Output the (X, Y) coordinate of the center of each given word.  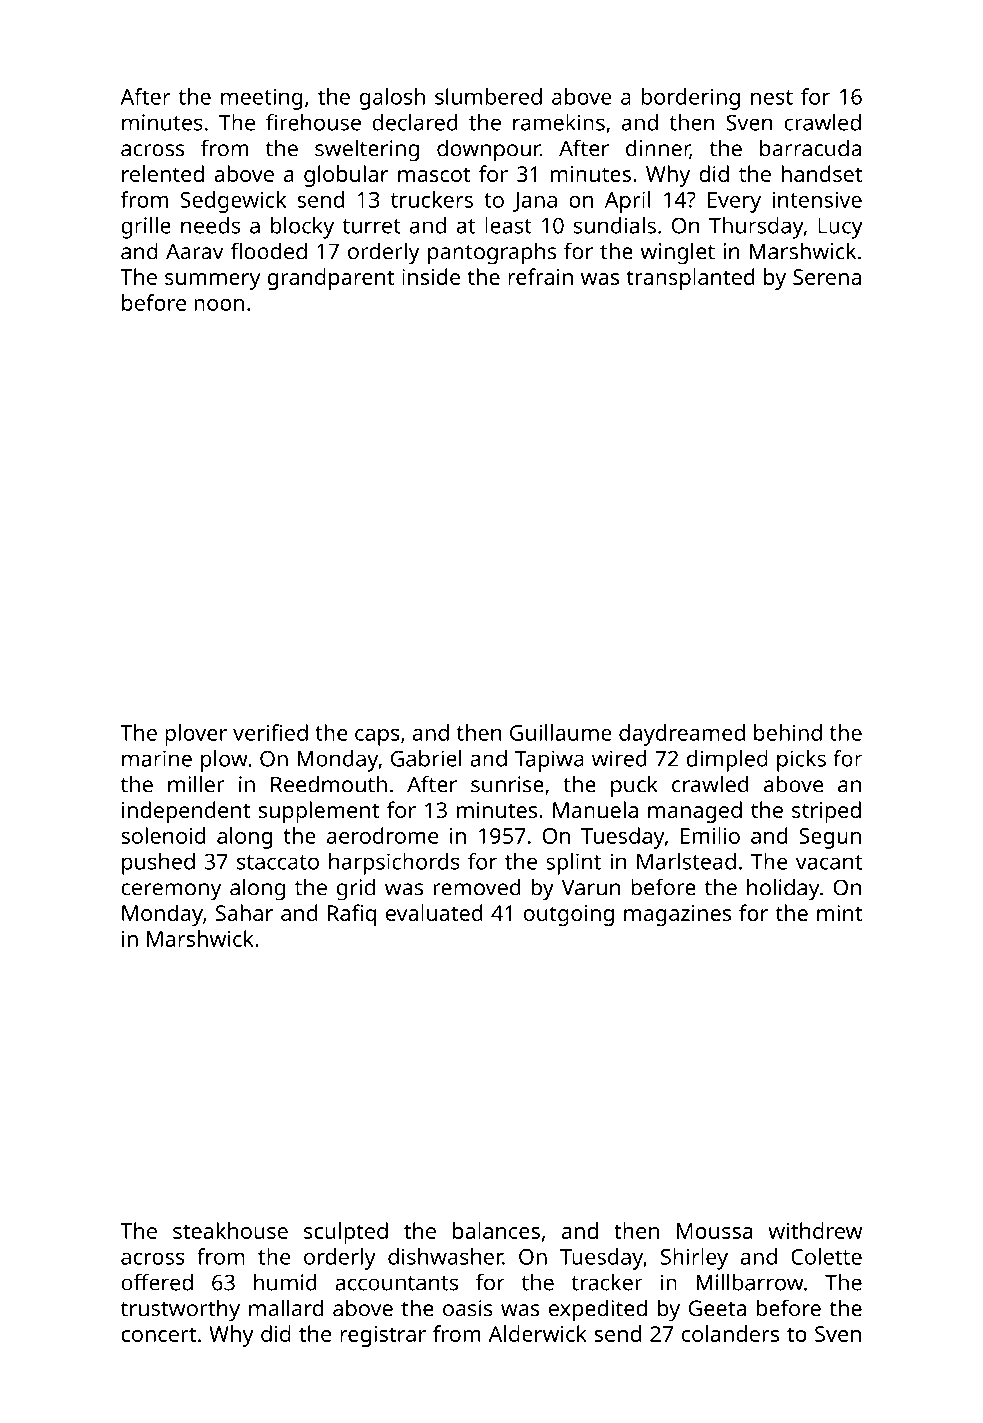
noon (219, 305)
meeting (262, 99)
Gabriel (426, 758)
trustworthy (180, 1310)
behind (788, 732)
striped (826, 812)
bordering (690, 99)
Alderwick (538, 1333)
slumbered (488, 96)
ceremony (171, 892)
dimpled (727, 761)
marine (157, 758)
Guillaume (561, 732)
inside (431, 276)
